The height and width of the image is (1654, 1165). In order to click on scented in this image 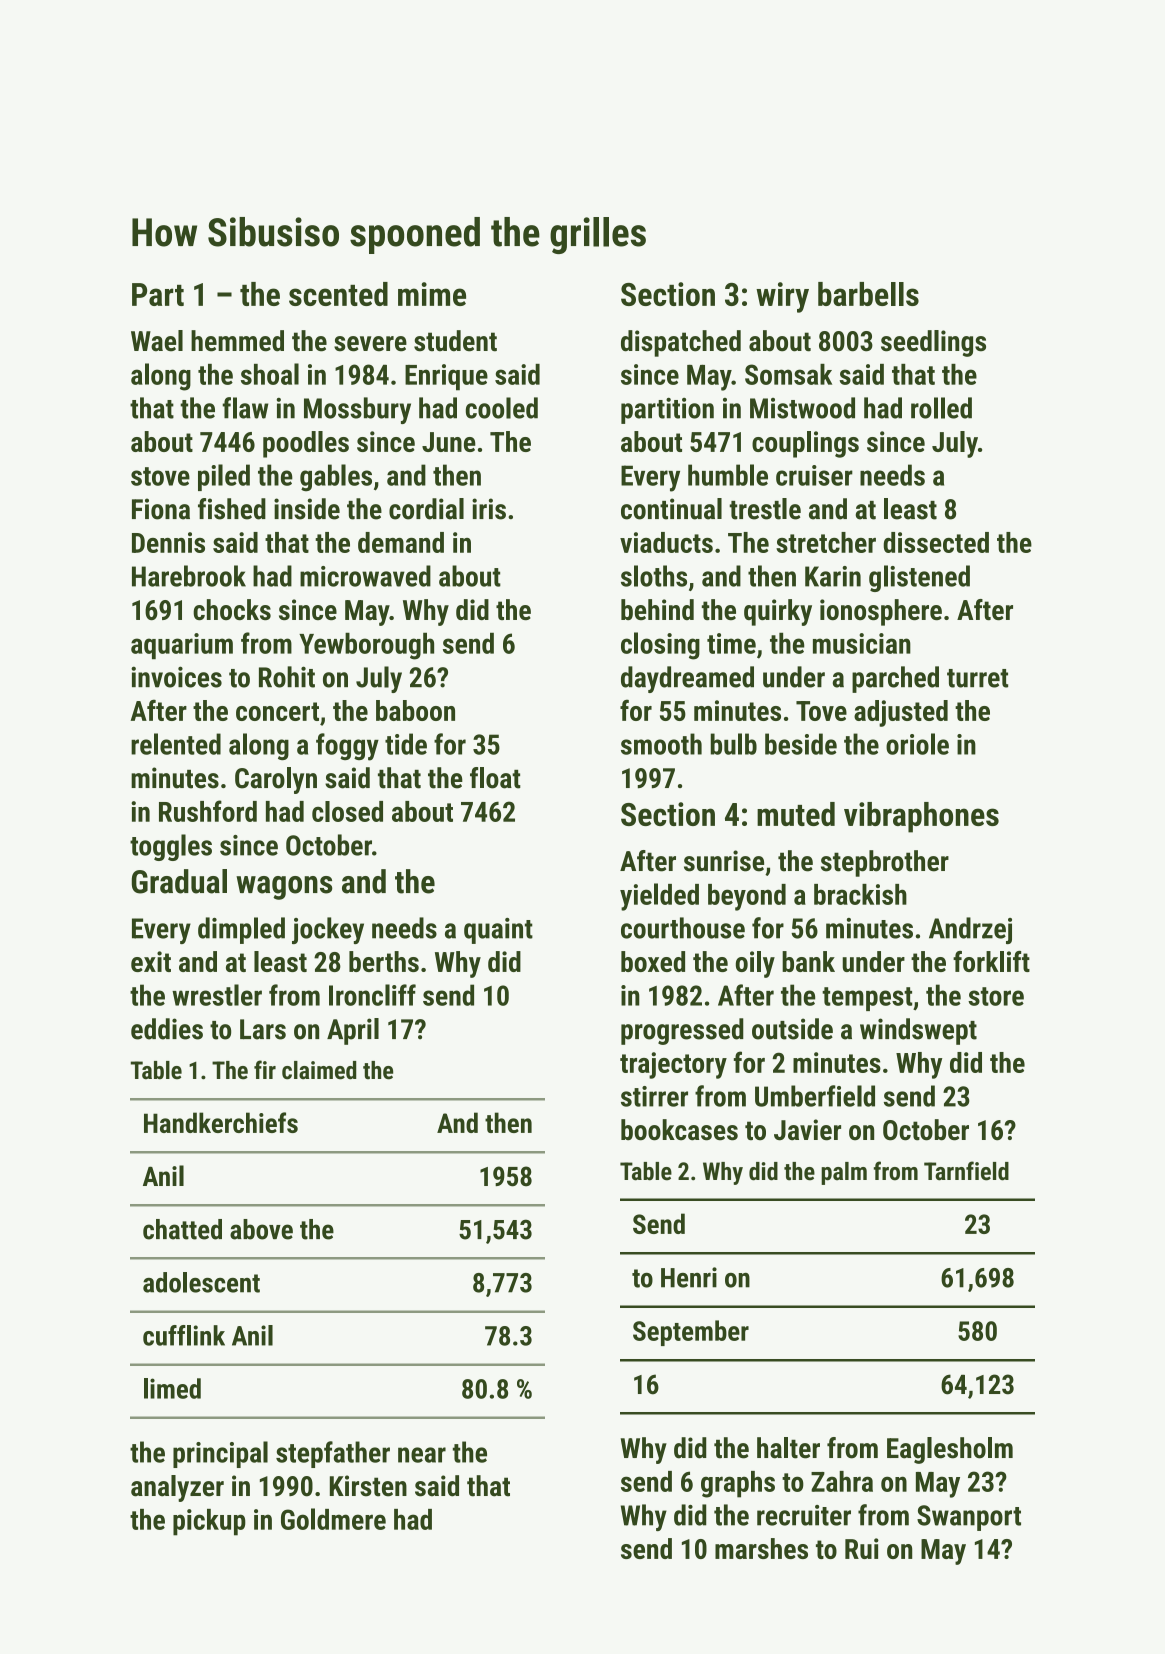, I will do `click(338, 294)`.
